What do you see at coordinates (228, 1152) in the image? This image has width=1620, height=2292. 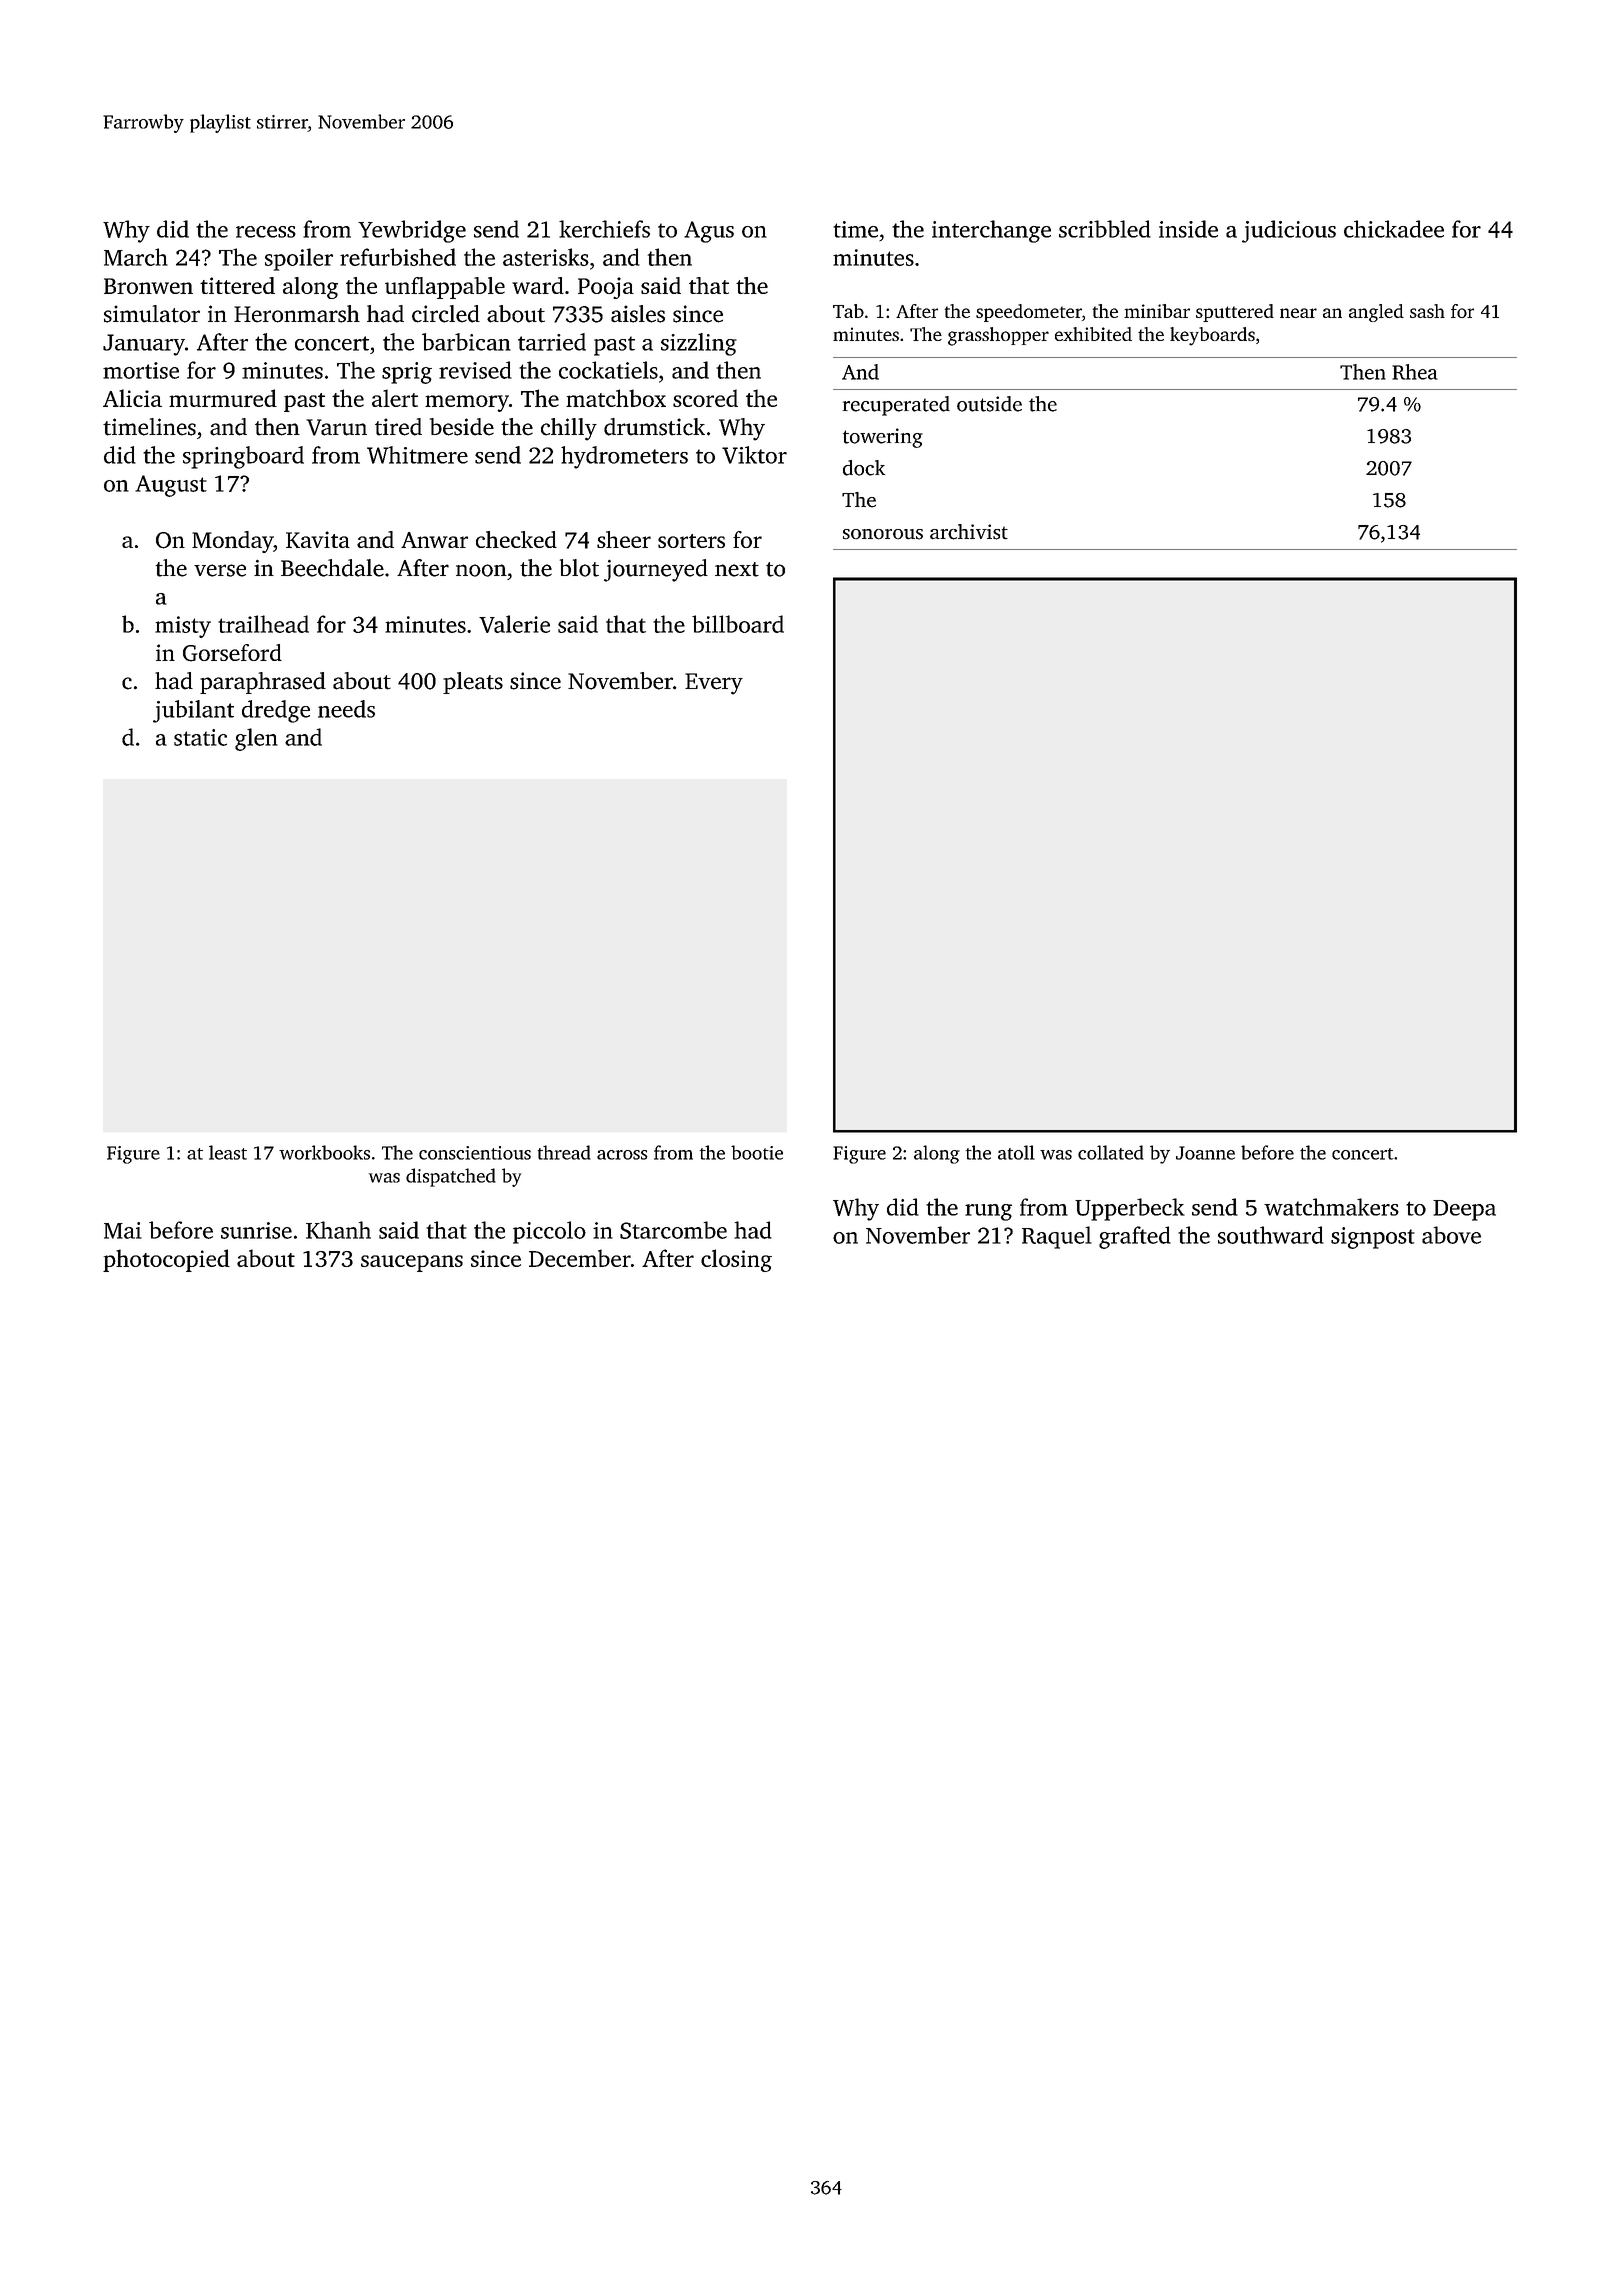 I see `least` at bounding box center [228, 1152].
